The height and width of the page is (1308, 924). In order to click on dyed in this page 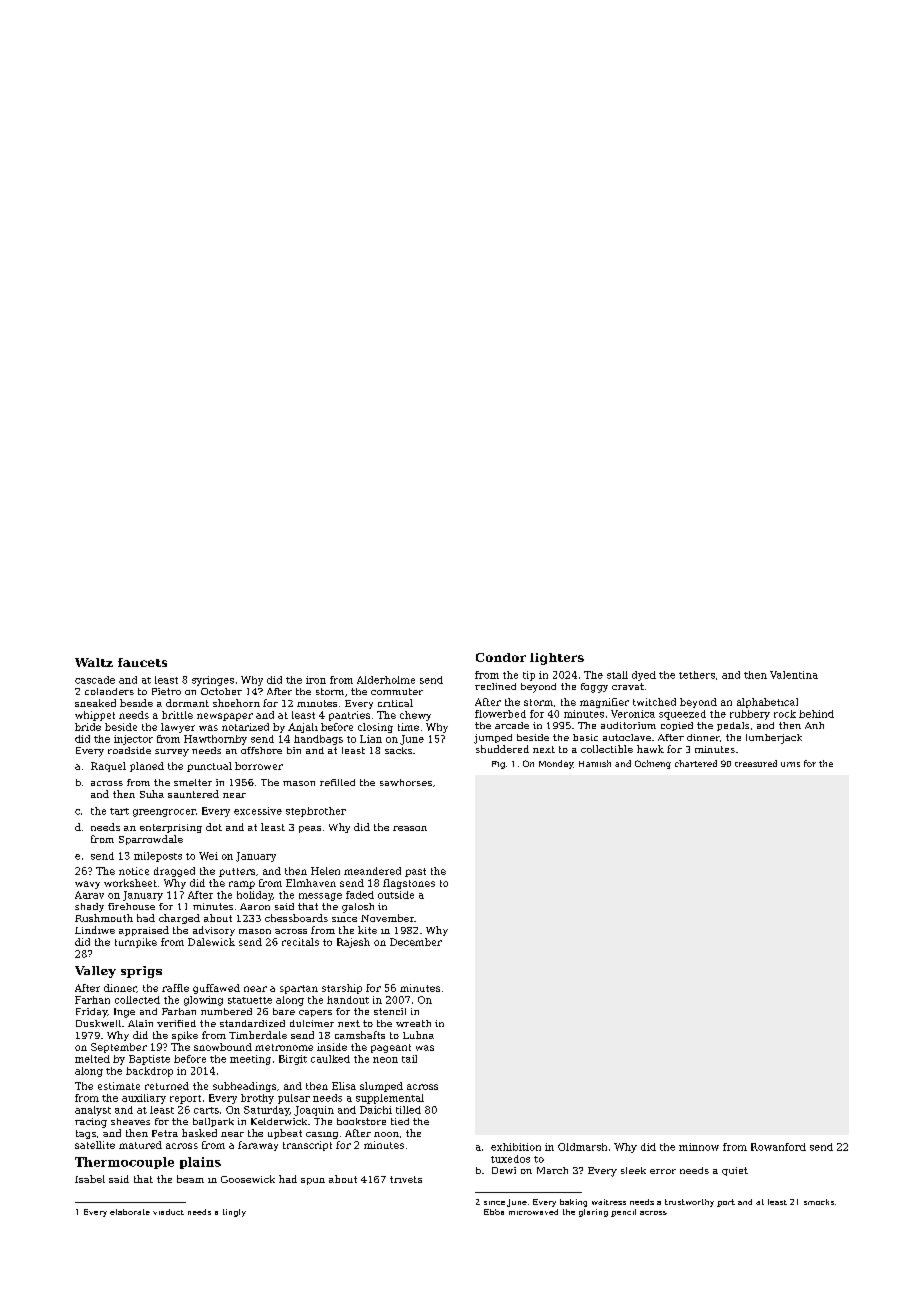, I will do `click(644, 676)`.
